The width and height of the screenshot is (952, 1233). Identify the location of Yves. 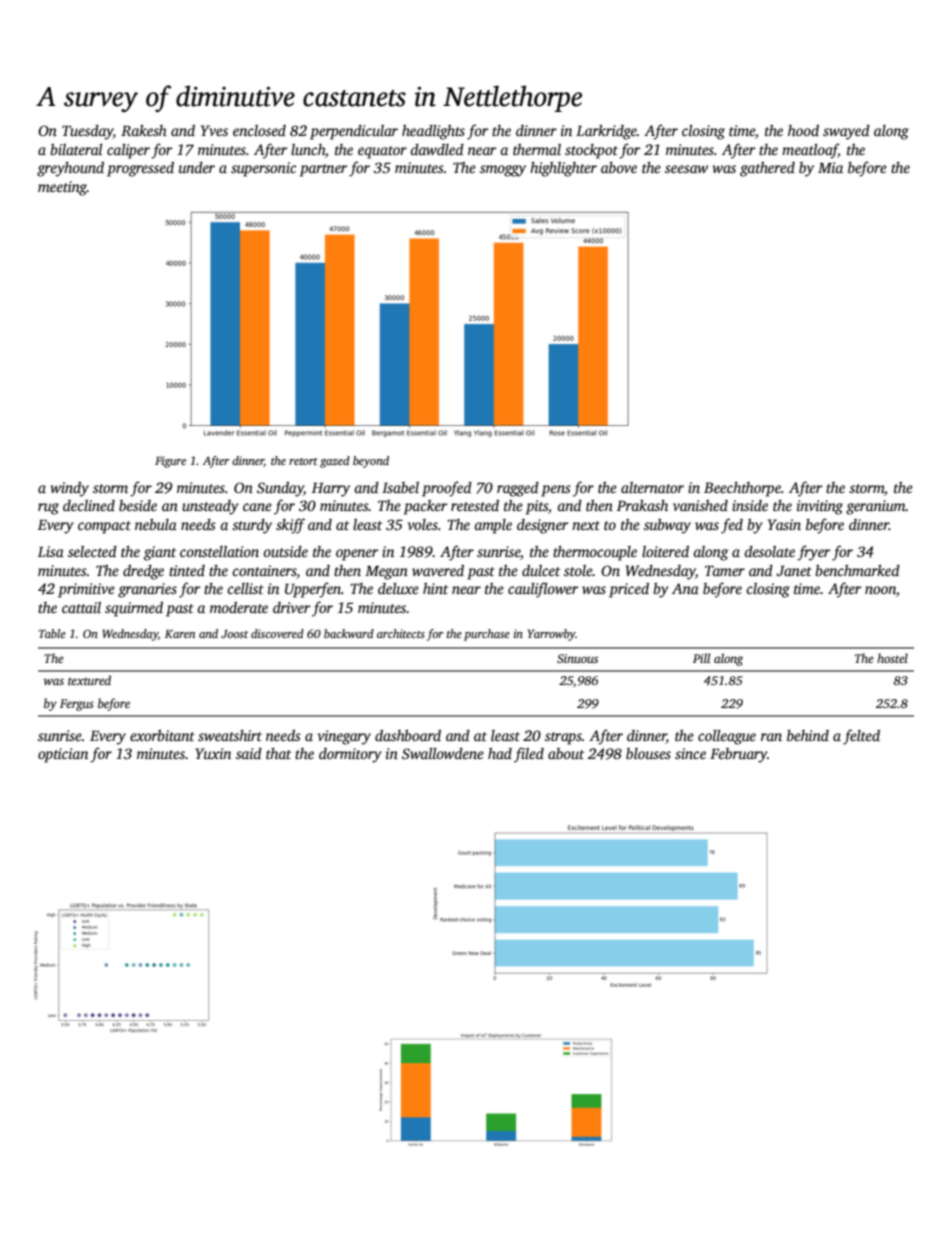
(214, 130).
